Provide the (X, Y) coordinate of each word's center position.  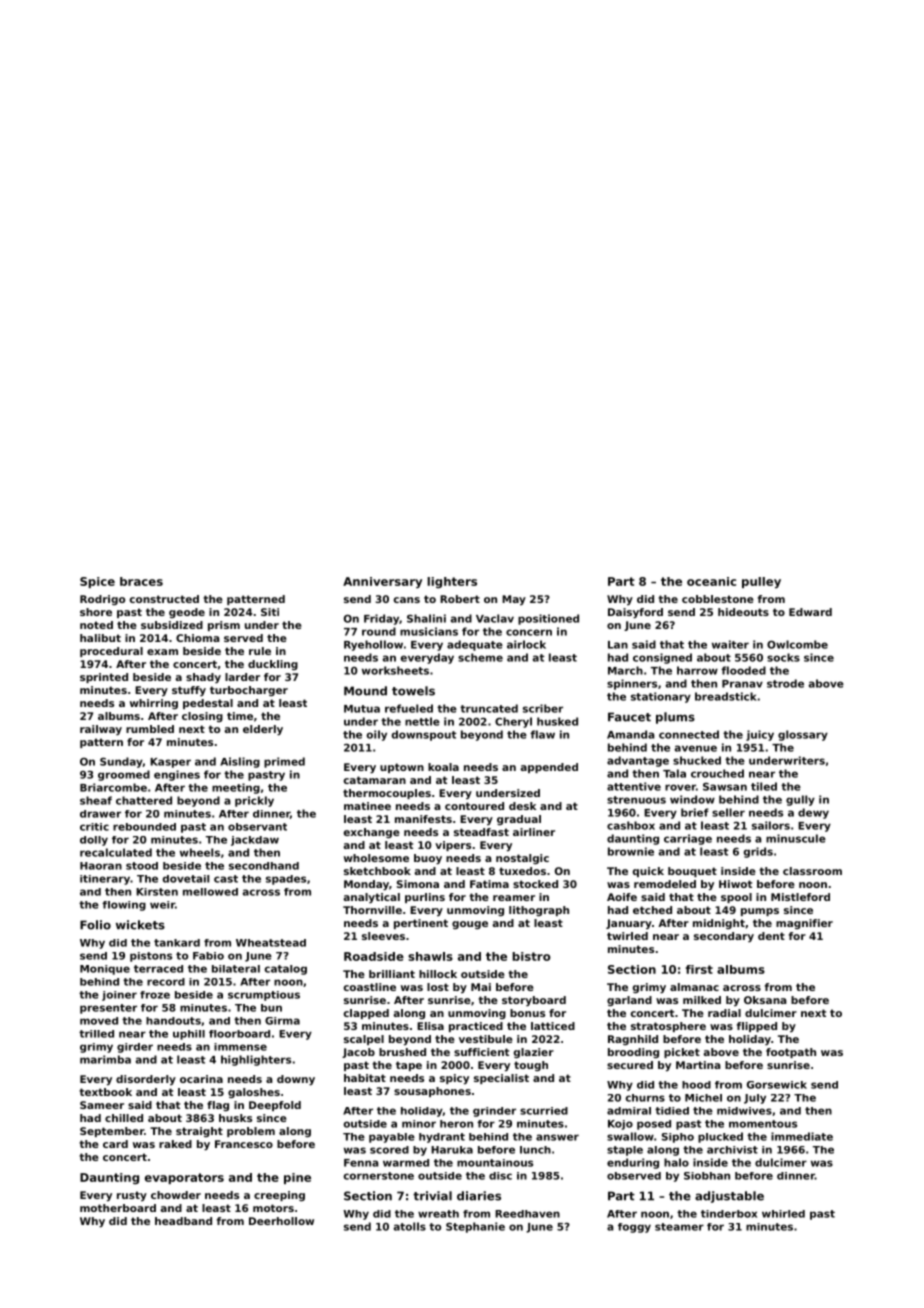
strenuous (636, 800)
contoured (474, 806)
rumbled (150, 729)
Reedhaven (527, 1214)
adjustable (729, 1197)
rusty (132, 1196)
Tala (674, 773)
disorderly (146, 1080)
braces (141, 581)
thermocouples (387, 794)
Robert (460, 599)
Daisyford (635, 613)
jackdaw (255, 841)
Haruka (452, 1150)
